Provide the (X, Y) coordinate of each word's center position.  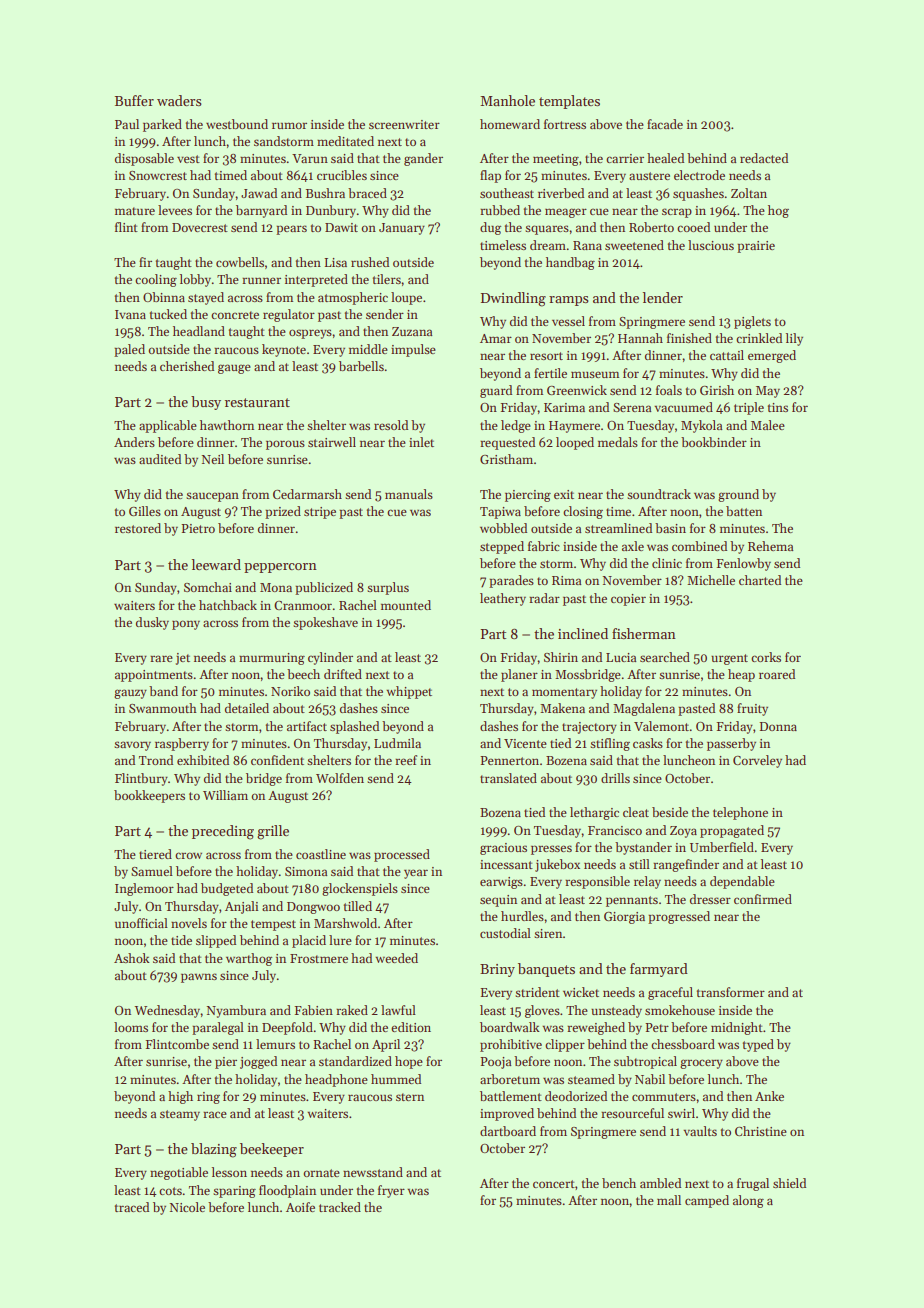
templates (569, 102)
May (768, 392)
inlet (421, 442)
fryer (391, 1191)
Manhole (507, 100)
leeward (216, 564)
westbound (237, 124)
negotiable (179, 1173)
